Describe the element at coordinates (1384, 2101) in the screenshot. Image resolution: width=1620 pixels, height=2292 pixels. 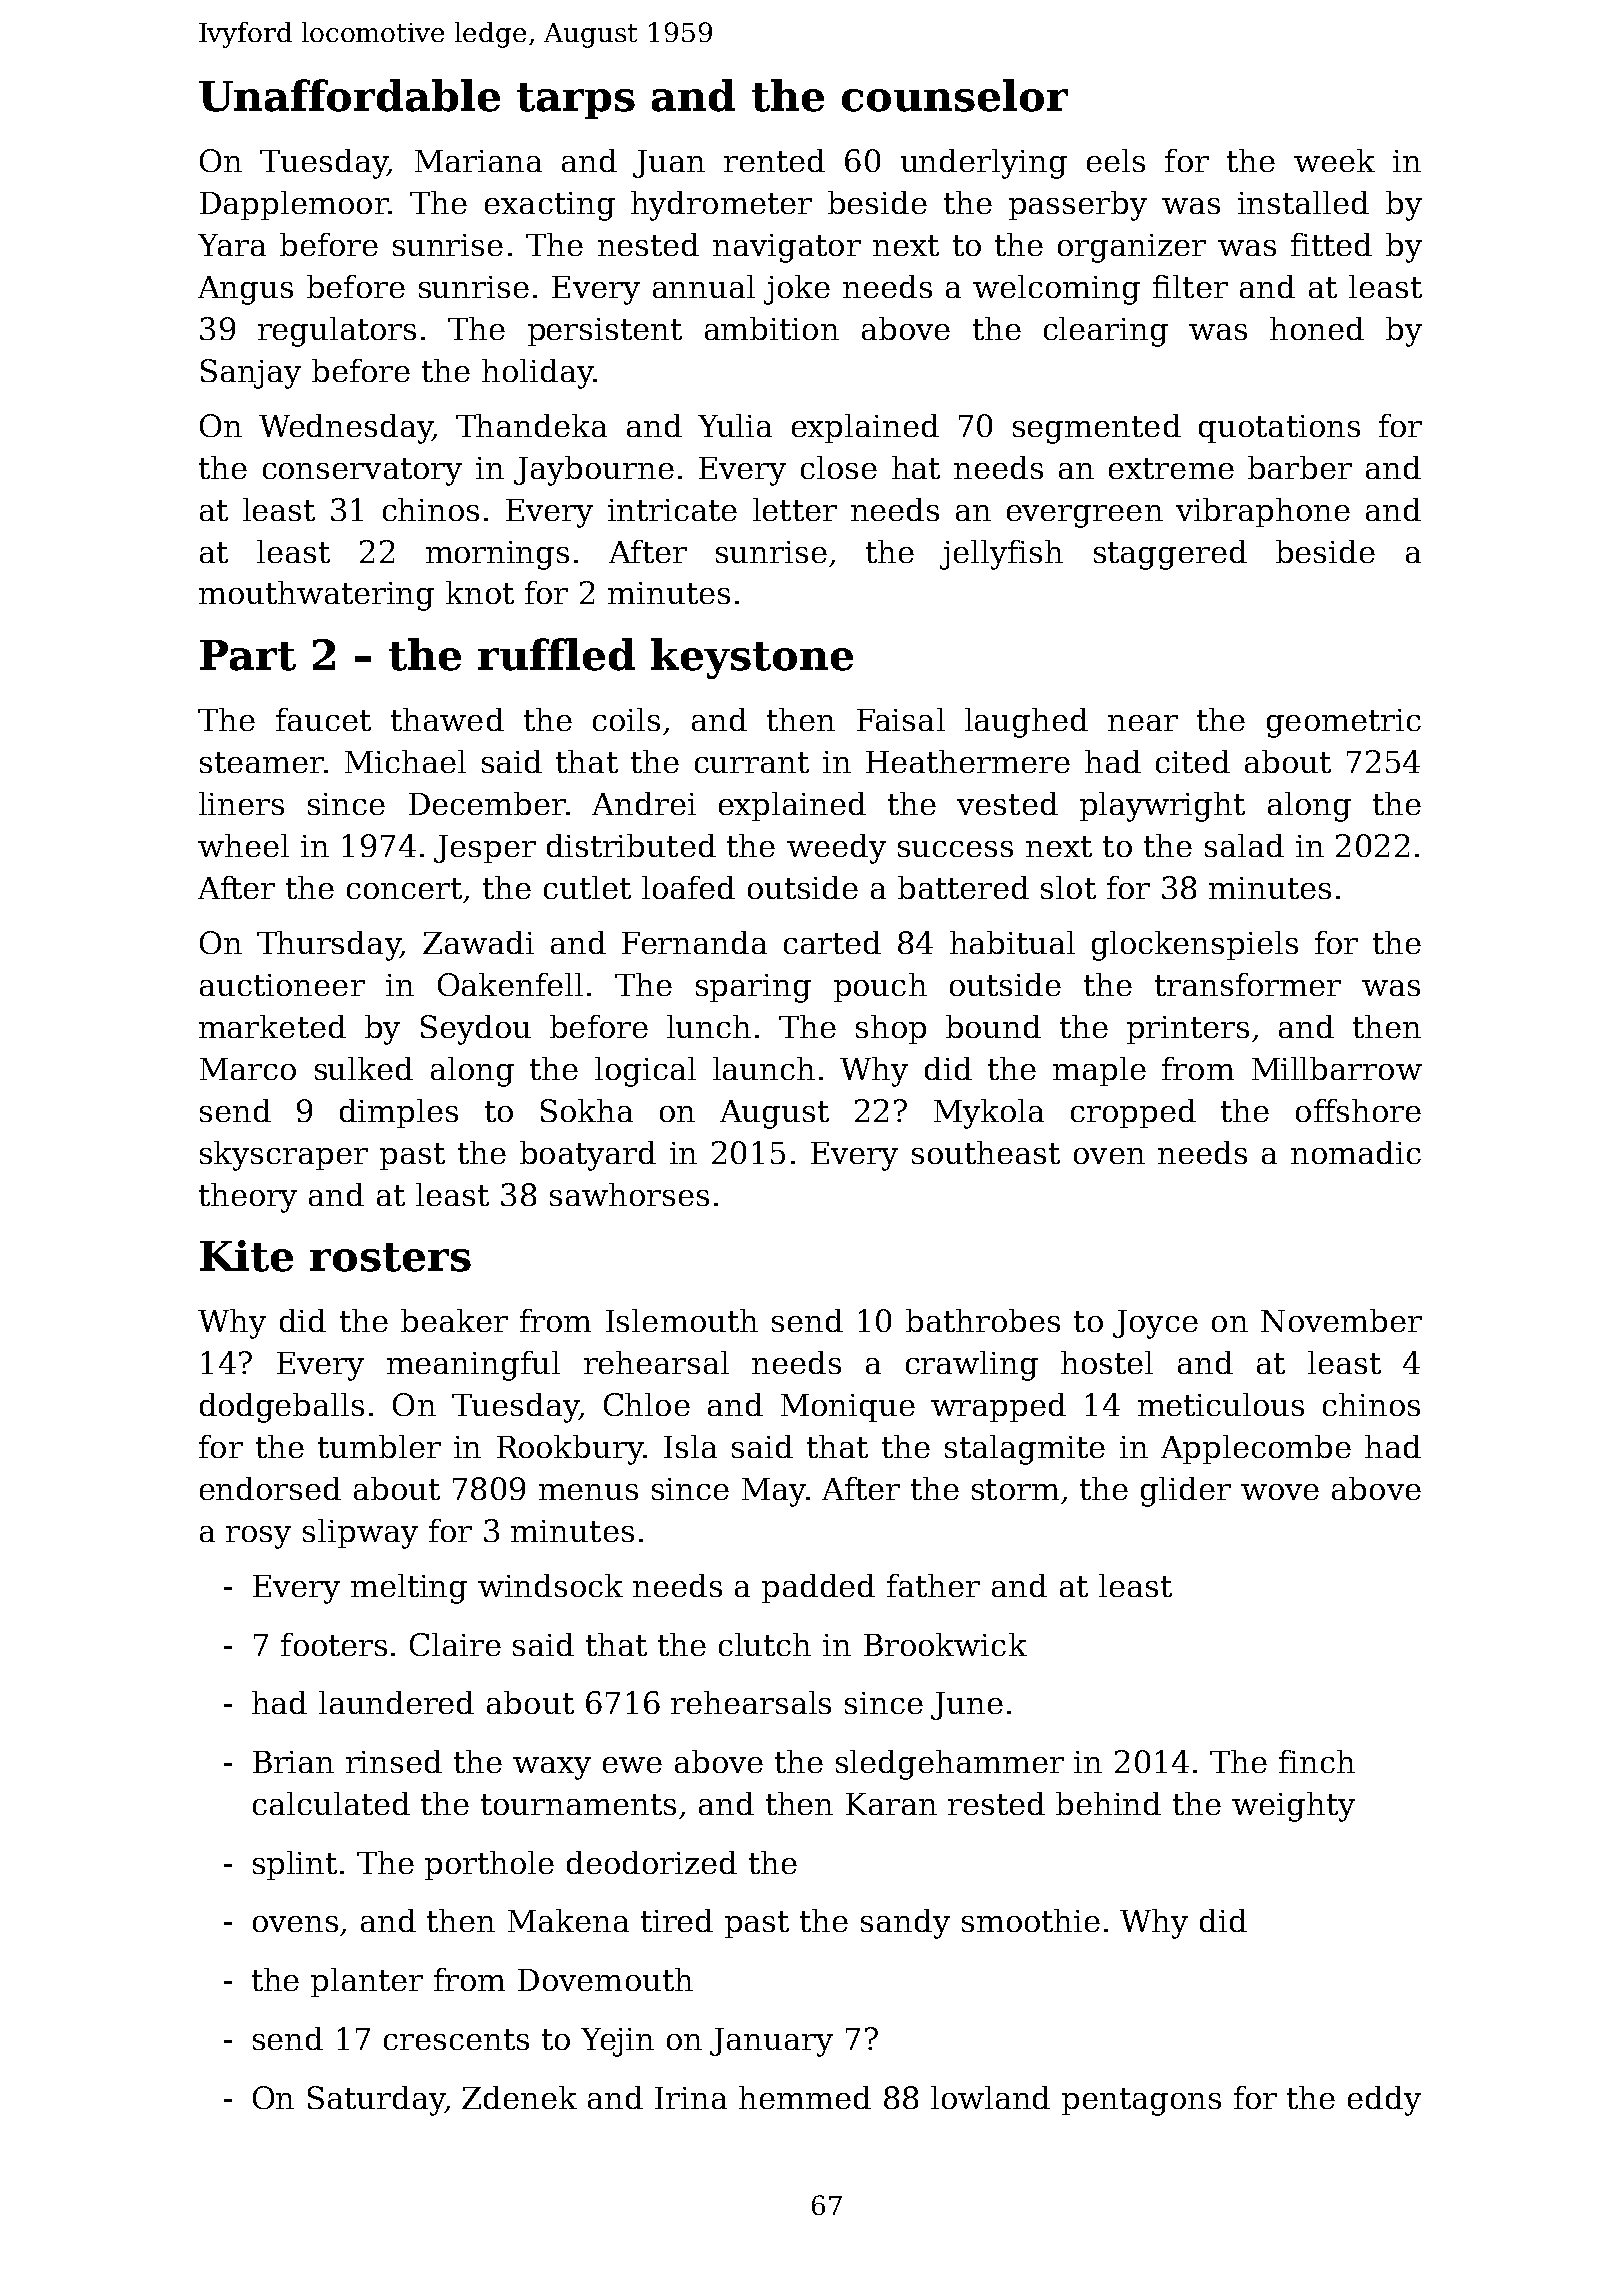
I see `eddy` at that location.
